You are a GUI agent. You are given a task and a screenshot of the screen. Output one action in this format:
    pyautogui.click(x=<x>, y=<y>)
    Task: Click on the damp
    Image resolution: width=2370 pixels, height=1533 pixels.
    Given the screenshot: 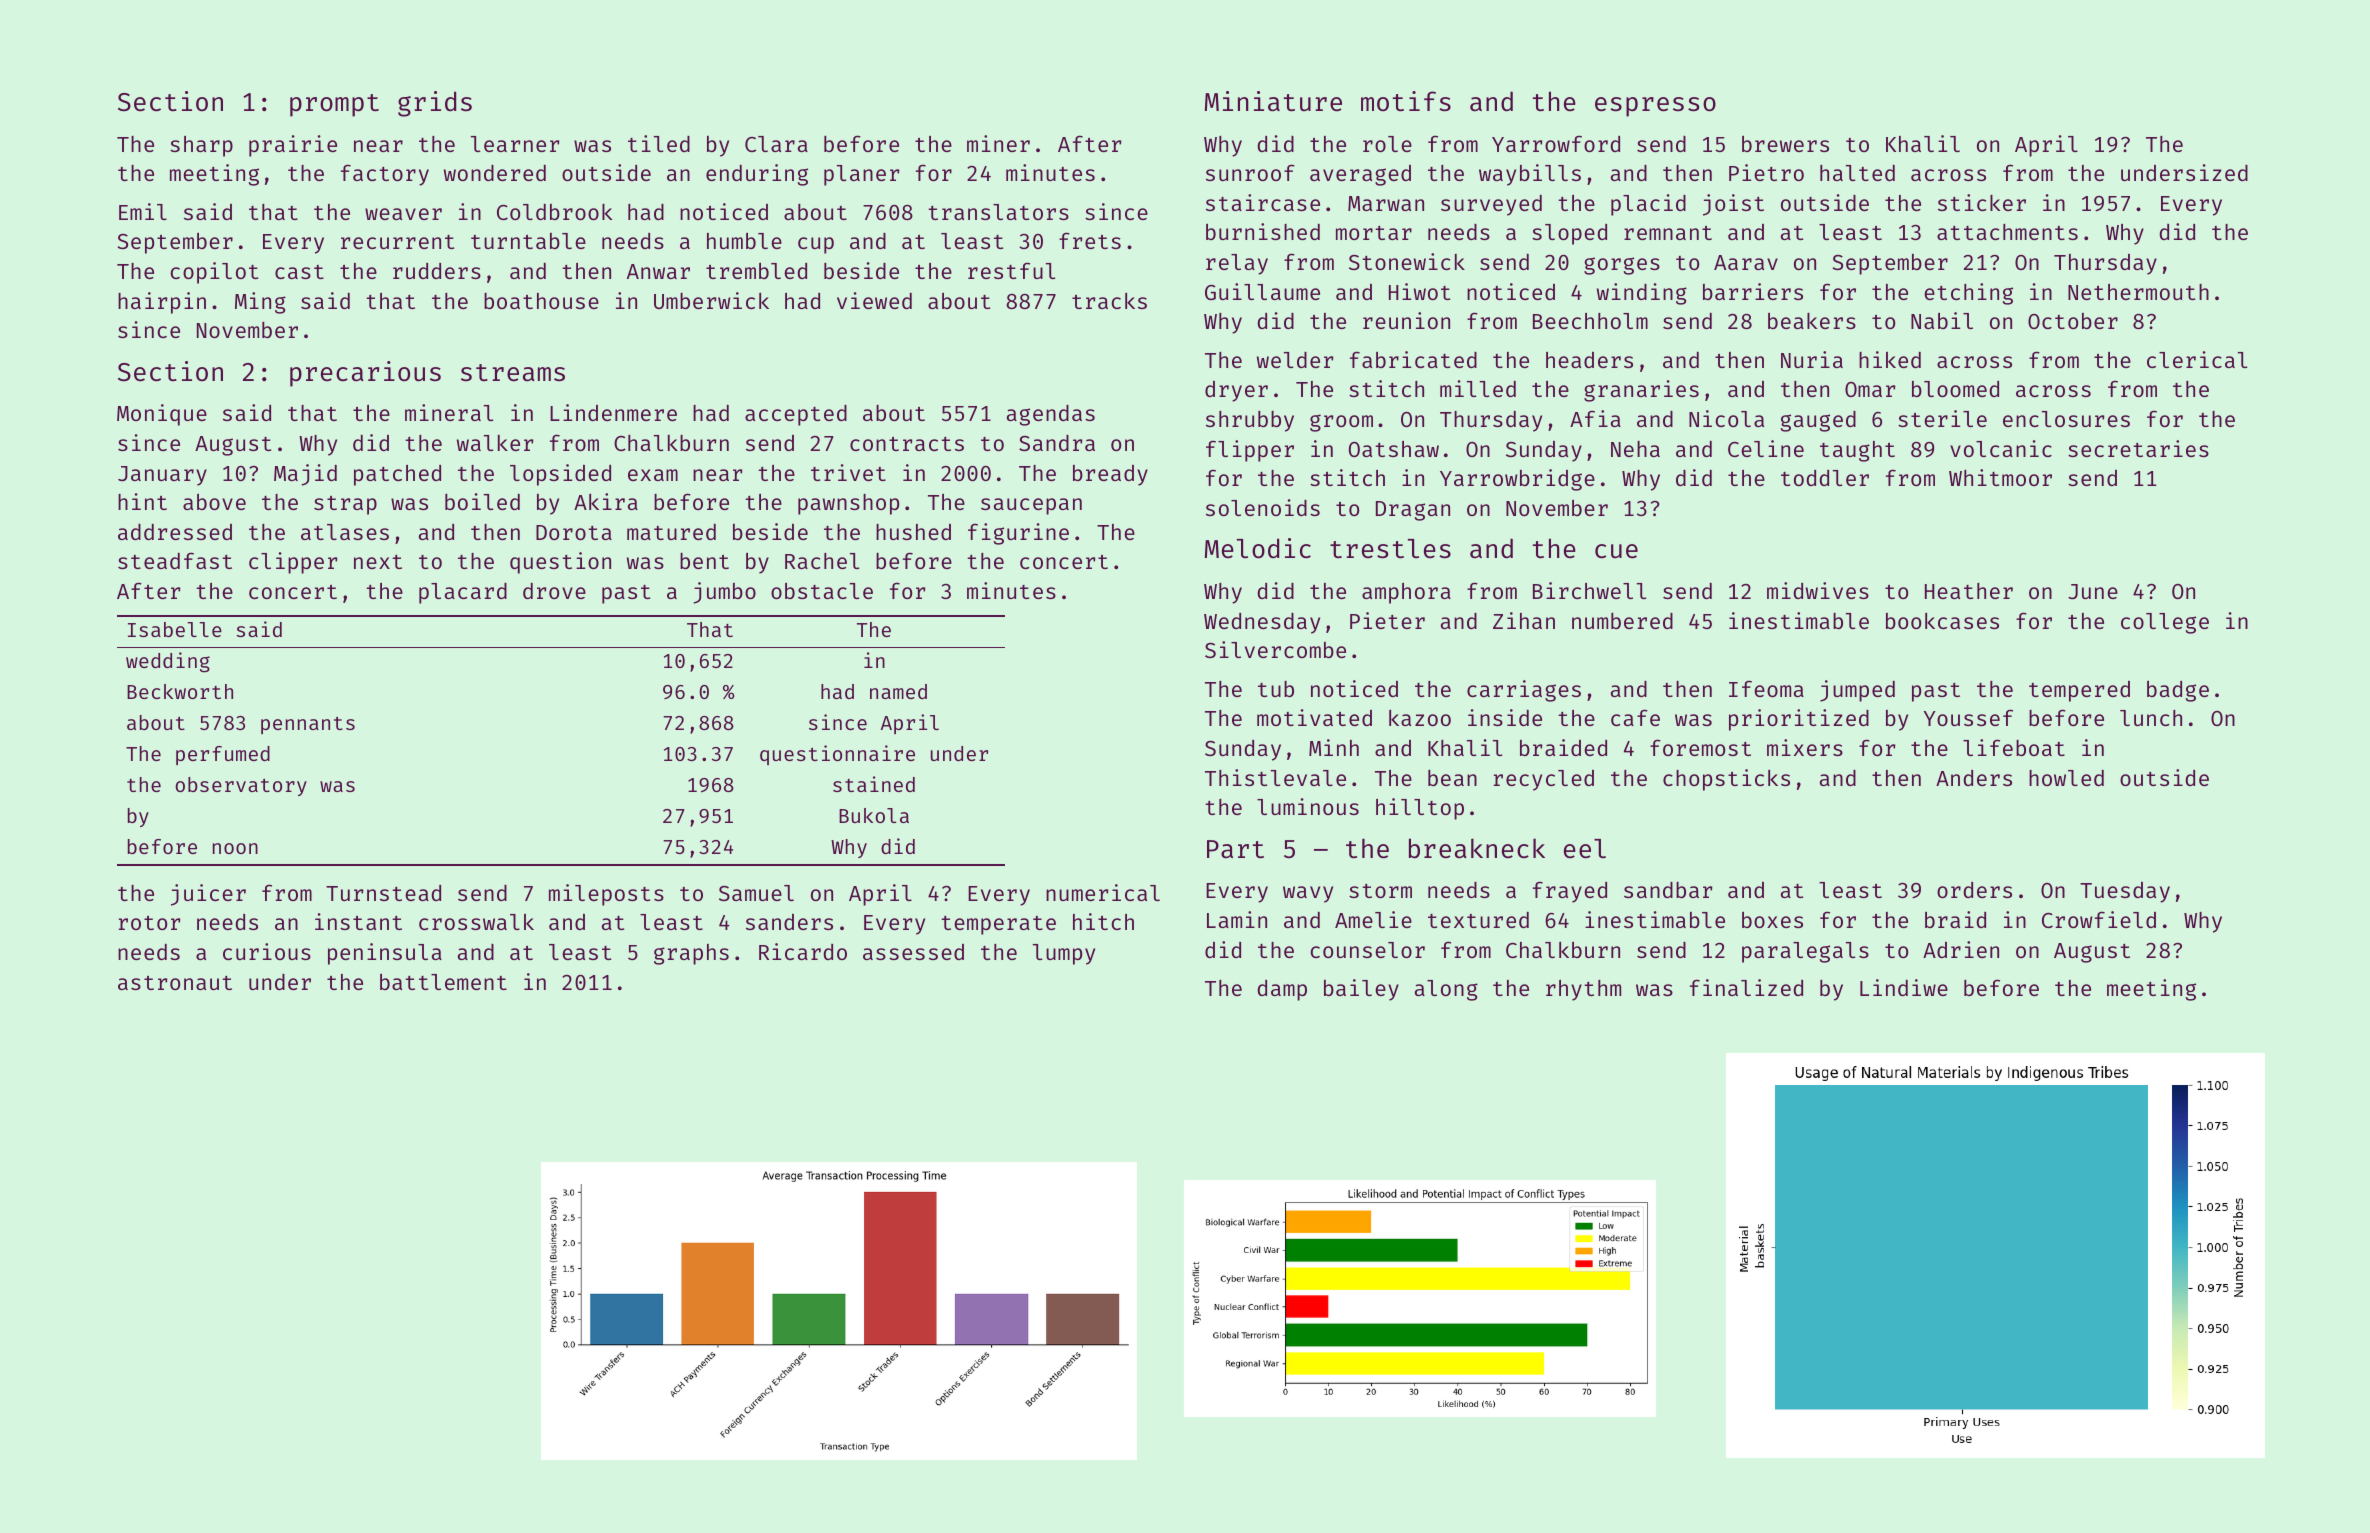 What is the action you would take?
    pyautogui.click(x=1282, y=990)
